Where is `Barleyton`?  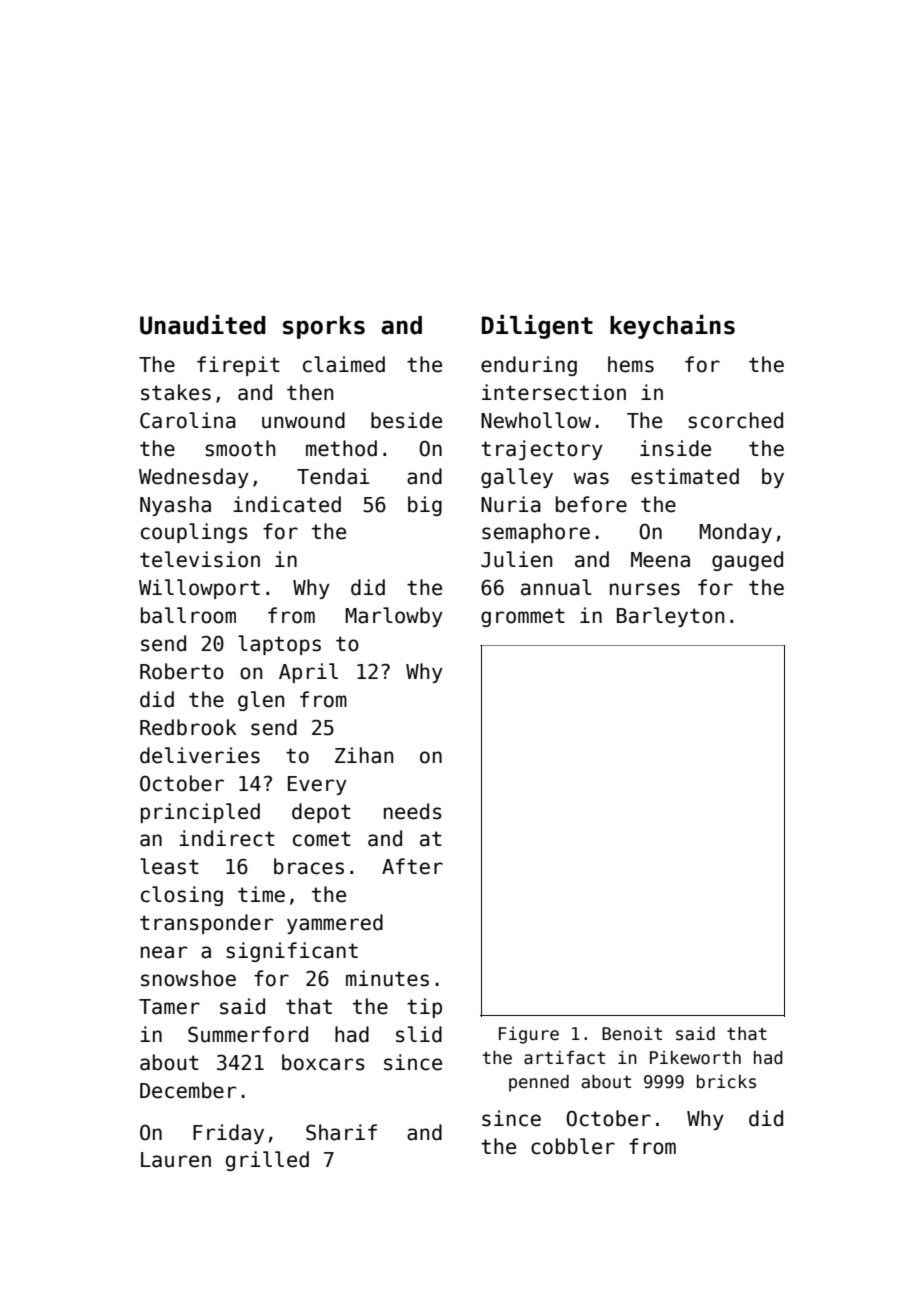
Barleyton is located at coordinates (670, 617).
